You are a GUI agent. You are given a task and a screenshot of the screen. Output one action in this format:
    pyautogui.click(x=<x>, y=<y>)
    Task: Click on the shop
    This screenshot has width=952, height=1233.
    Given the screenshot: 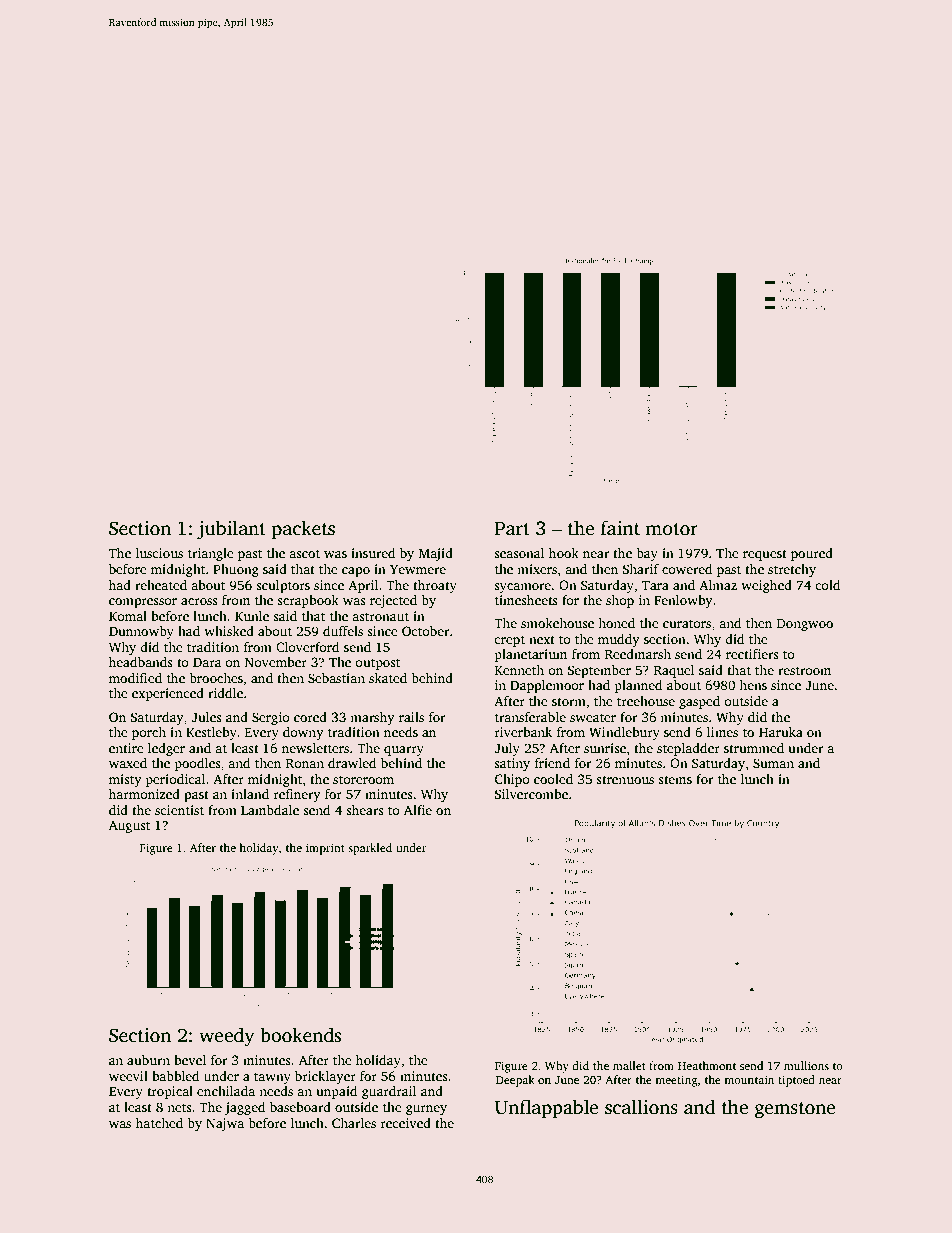 What is the action you would take?
    pyautogui.click(x=620, y=601)
